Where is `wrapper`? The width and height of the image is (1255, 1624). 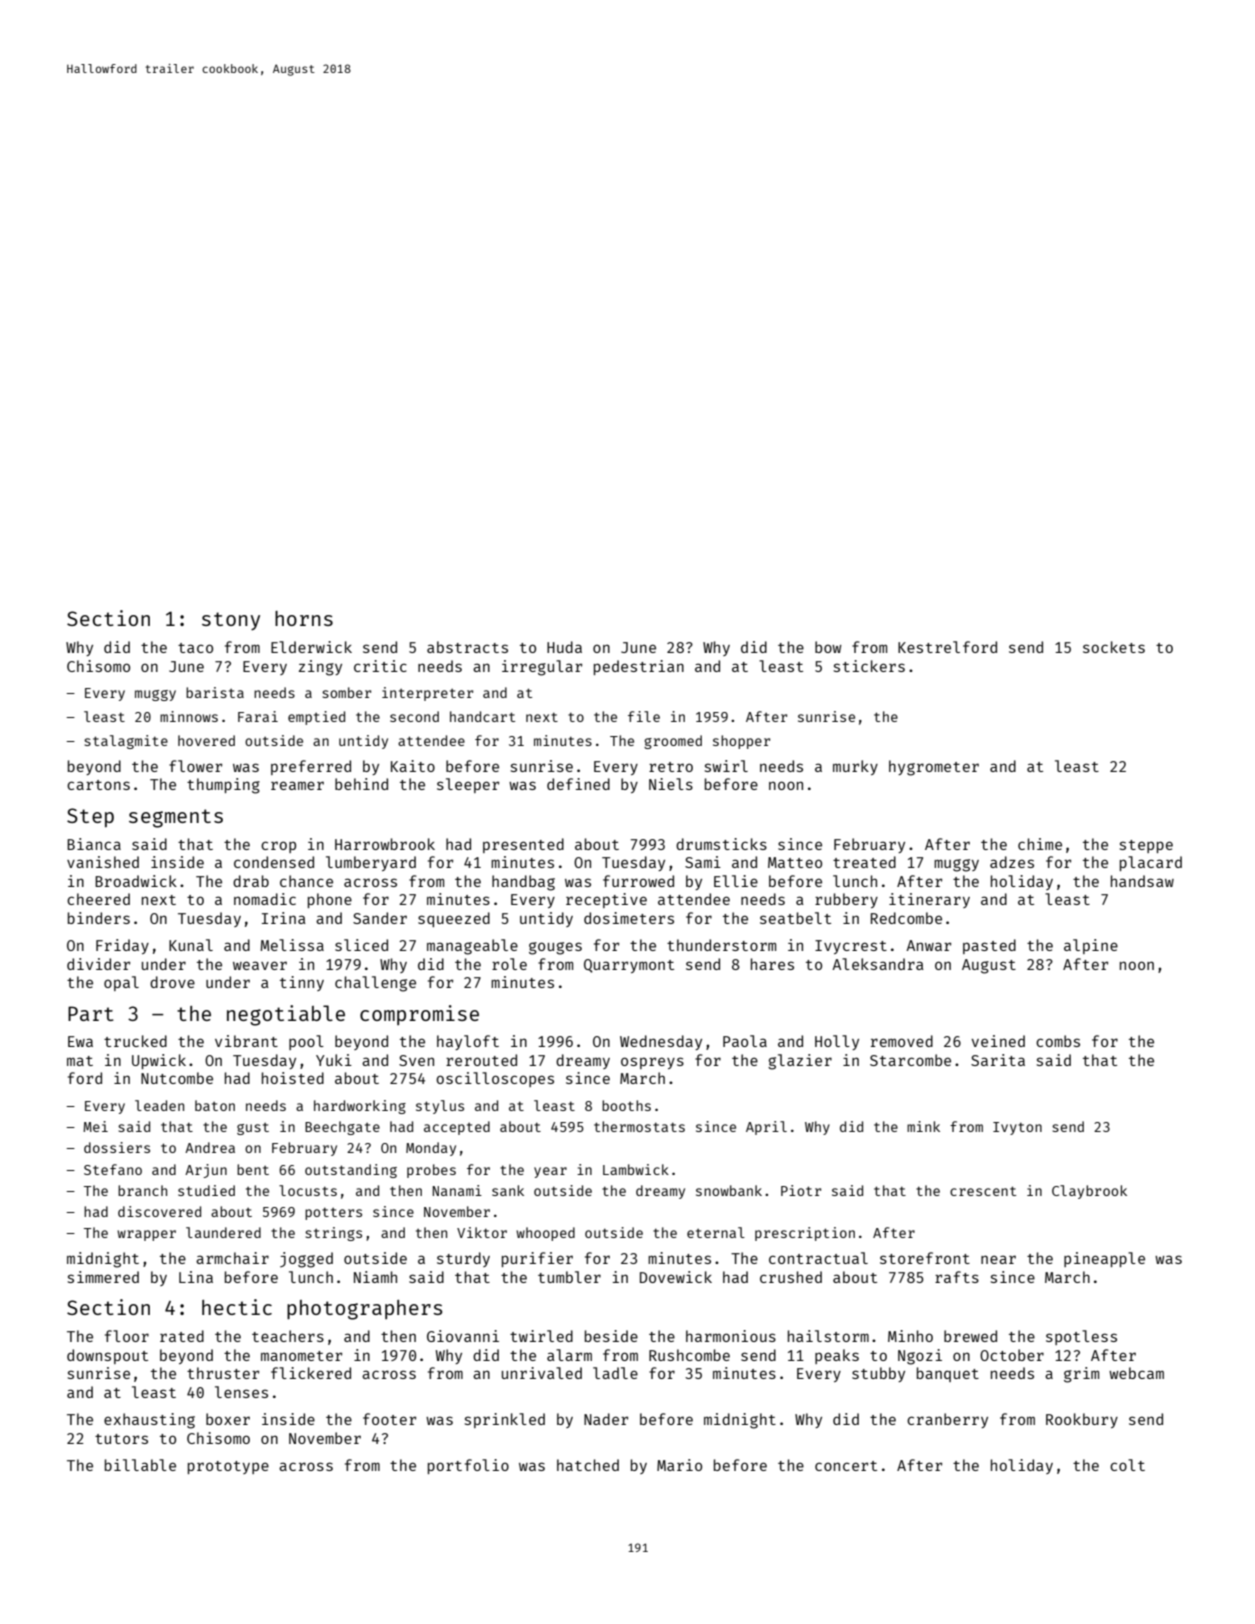
wrapper is located at coordinates (146, 1235).
